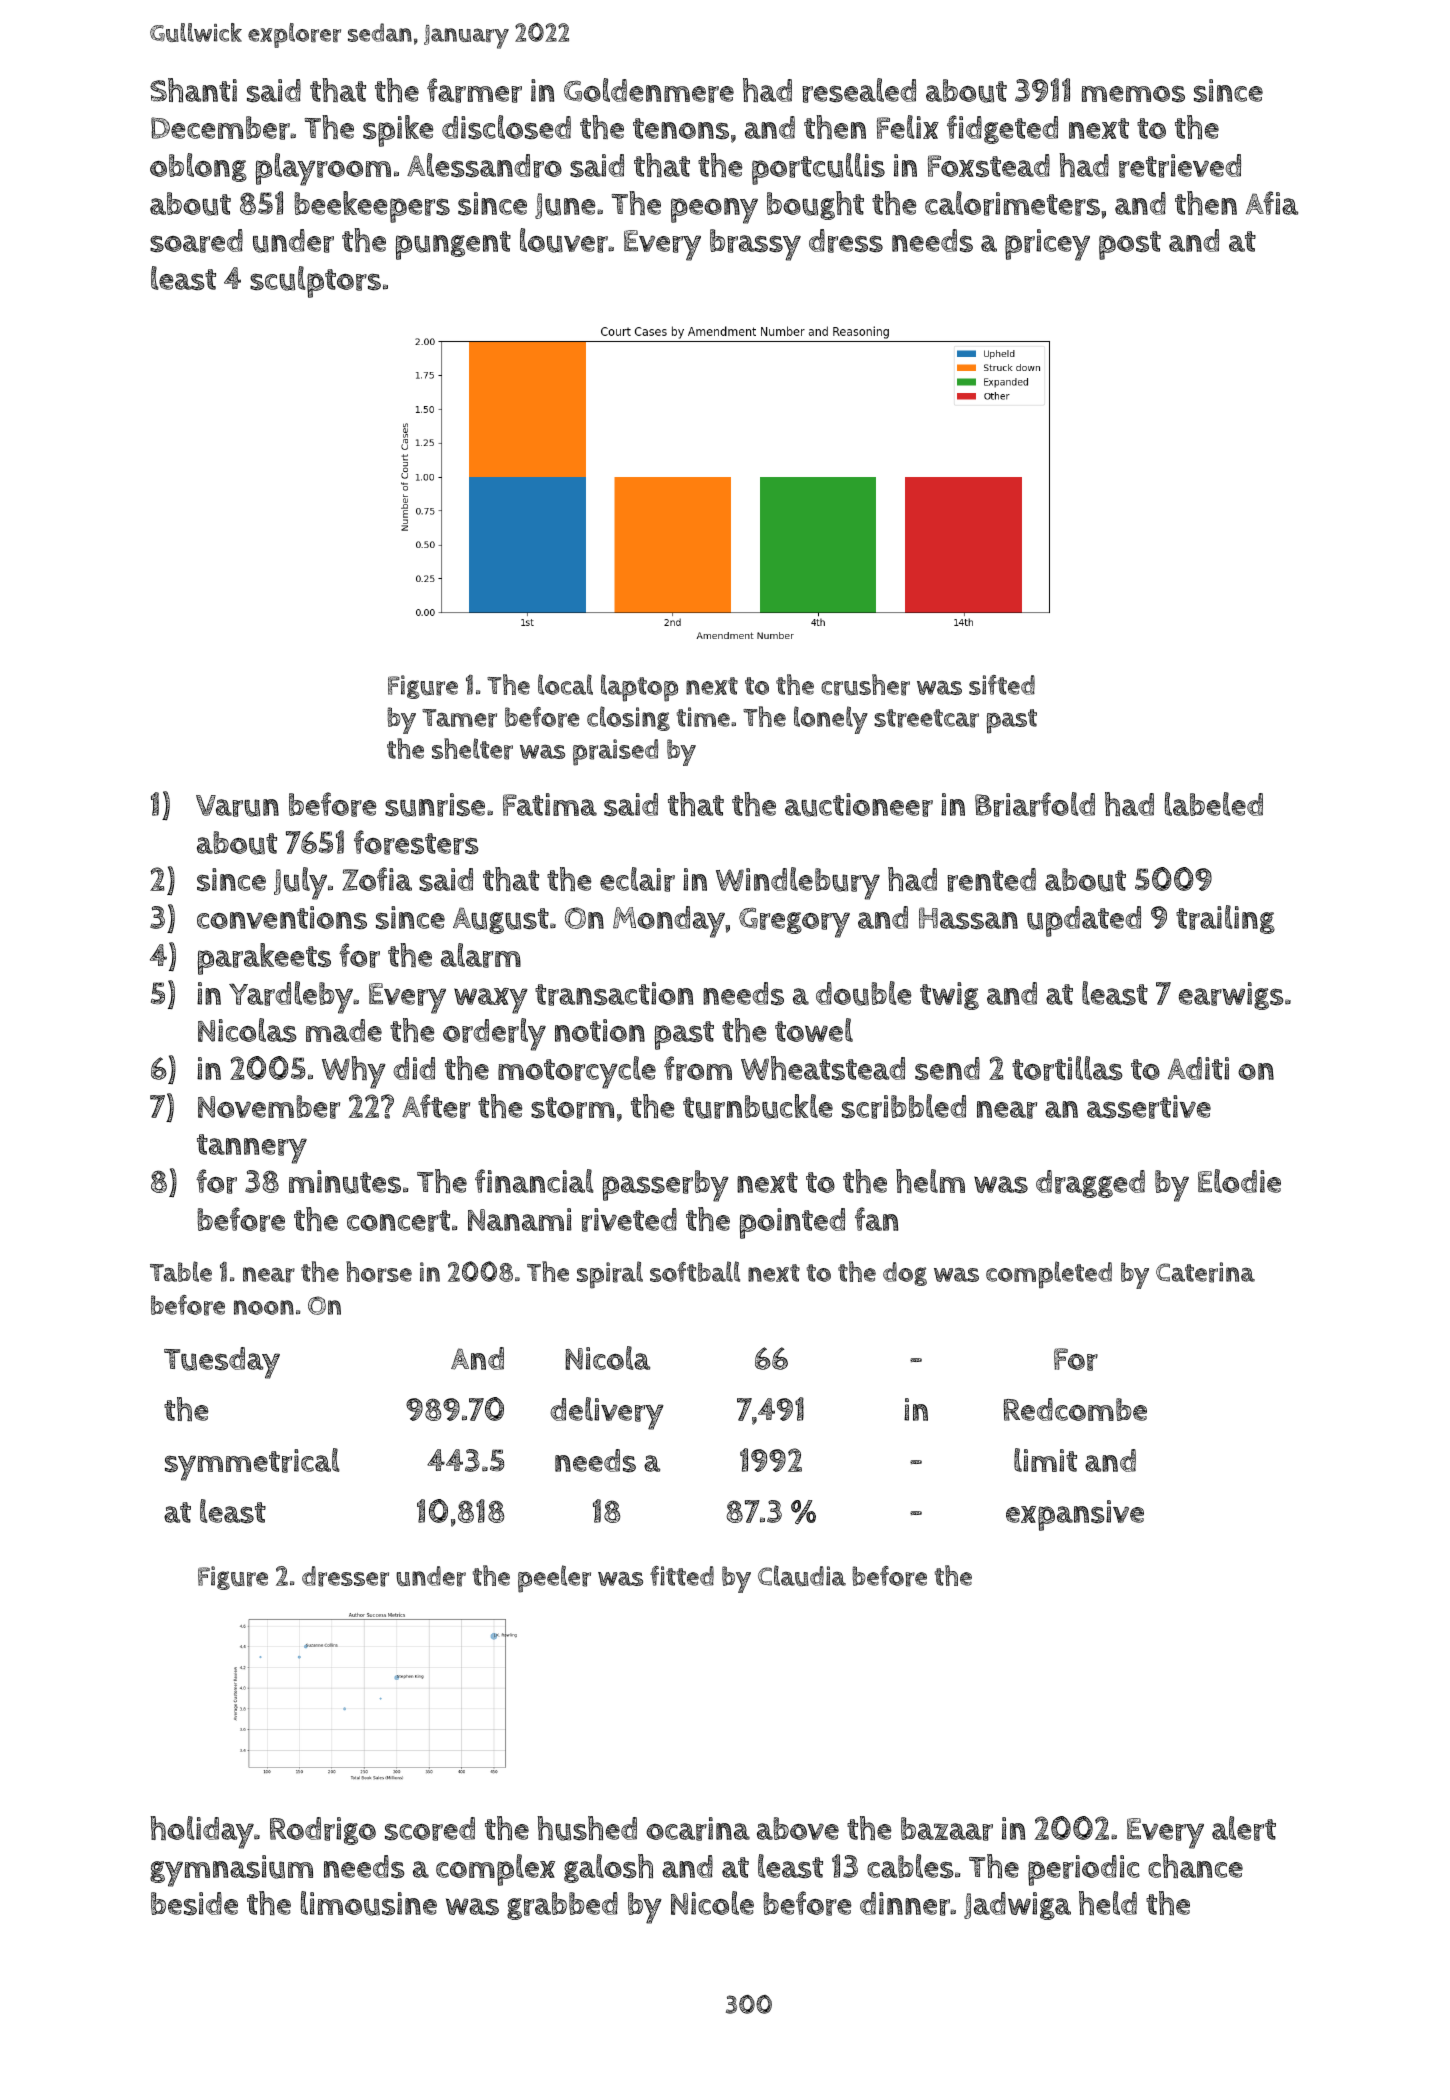 The width and height of the document is (1450, 2100). I want to click on beside, so click(194, 1903).
